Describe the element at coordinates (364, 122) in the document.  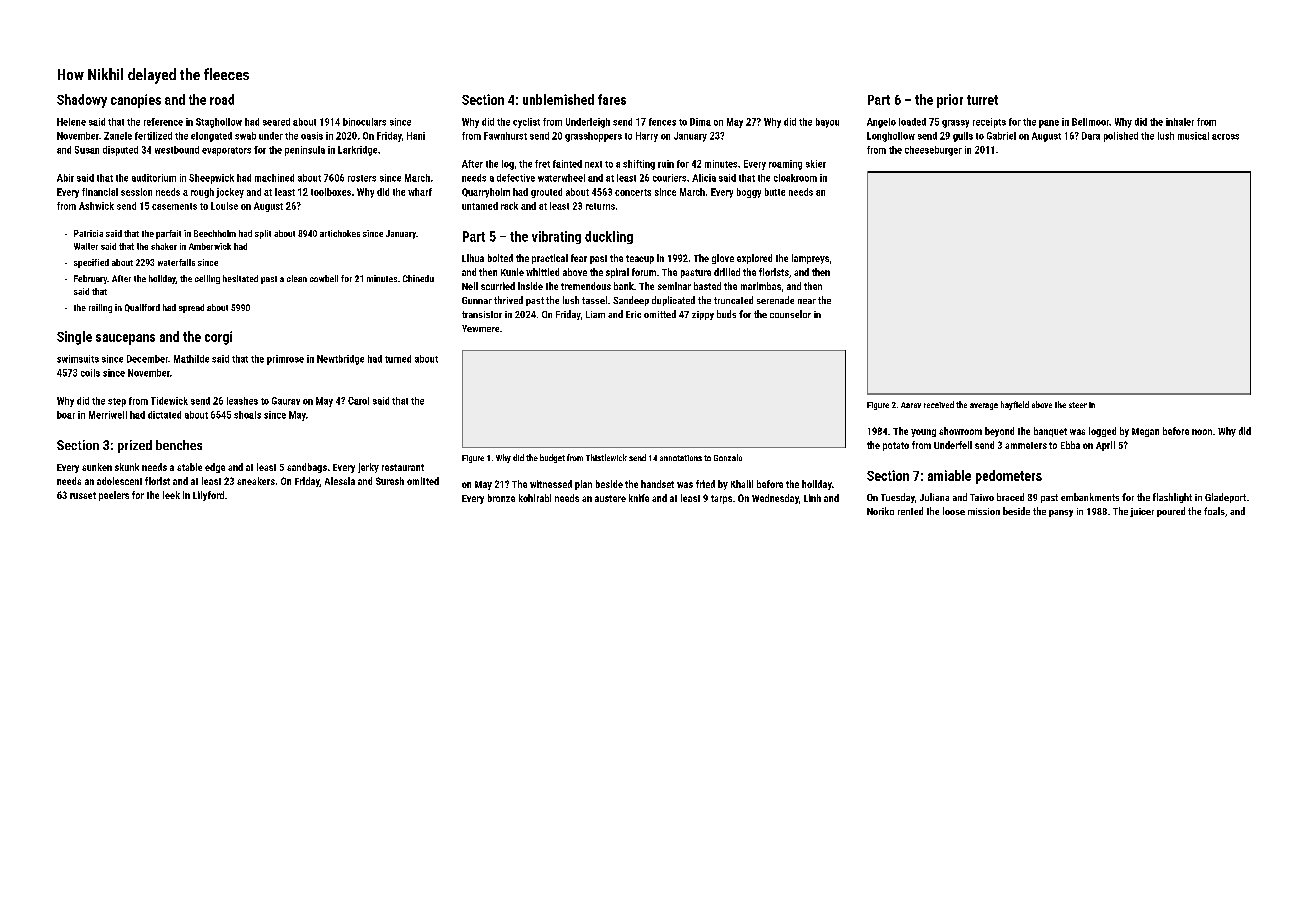
I see `binoculars` at that location.
